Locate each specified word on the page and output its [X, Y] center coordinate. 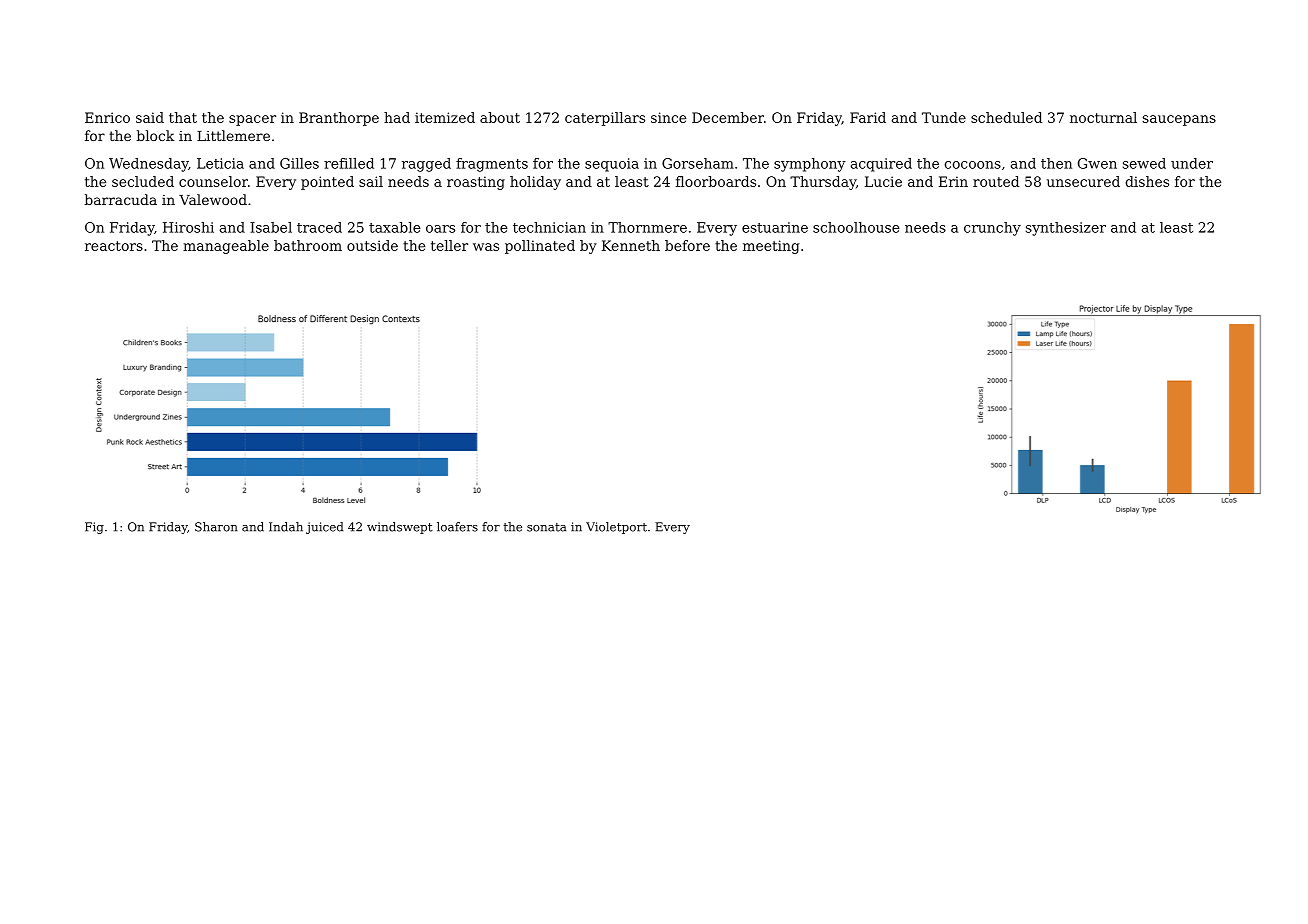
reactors [114, 246]
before [687, 245]
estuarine [775, 227]
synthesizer [1066, 229]
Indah [286, 527]
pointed [327, 183]
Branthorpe [339, 119]
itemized [445, 117]
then [1056, 163]
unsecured [1083, 181]
